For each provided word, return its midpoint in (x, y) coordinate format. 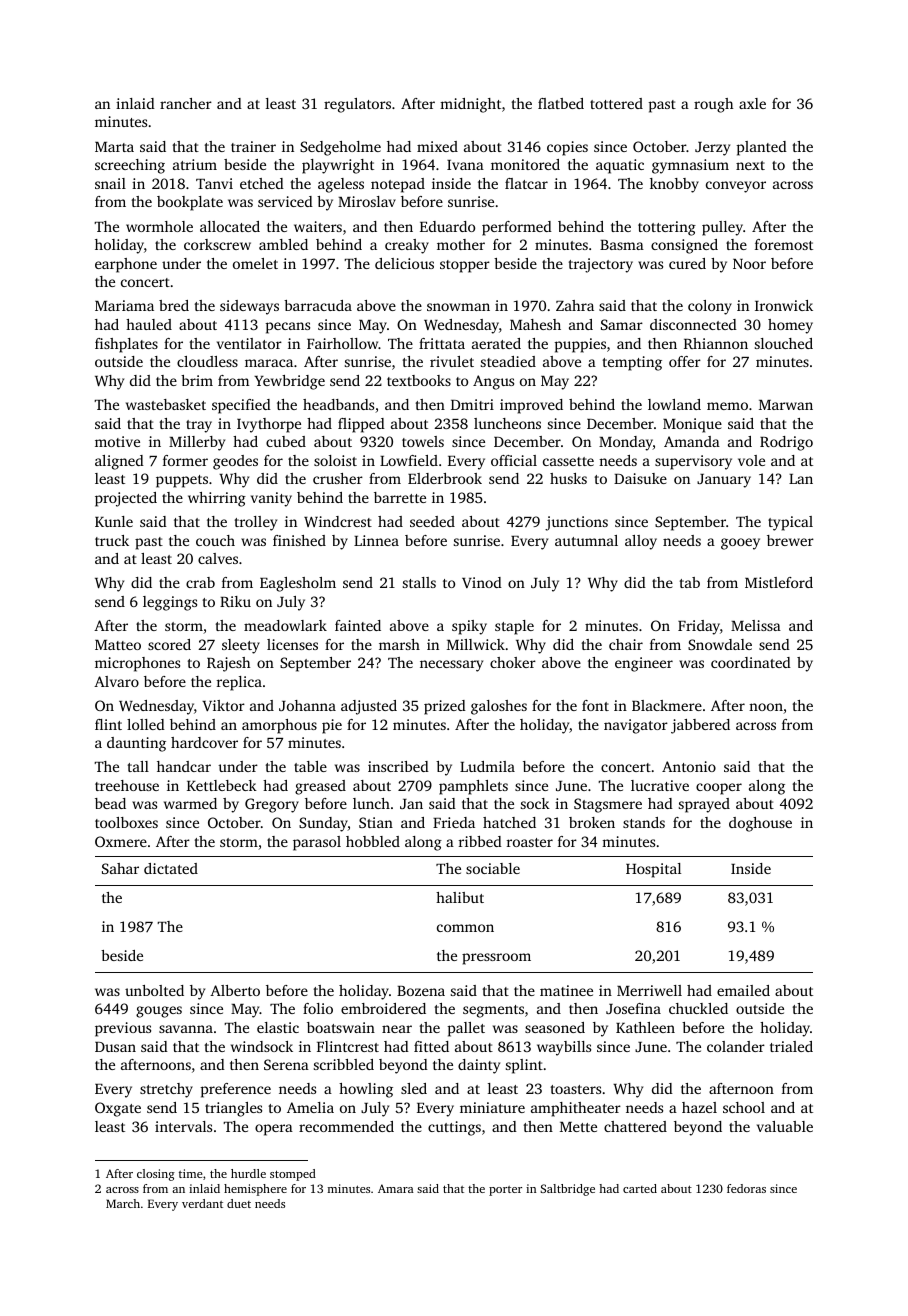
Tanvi (214, 183)
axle (752, 103)
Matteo (118, 645)
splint (524, 1066)
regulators (357, 105)
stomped (293, 1175)
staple (514, 627)
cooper (719, 789)
